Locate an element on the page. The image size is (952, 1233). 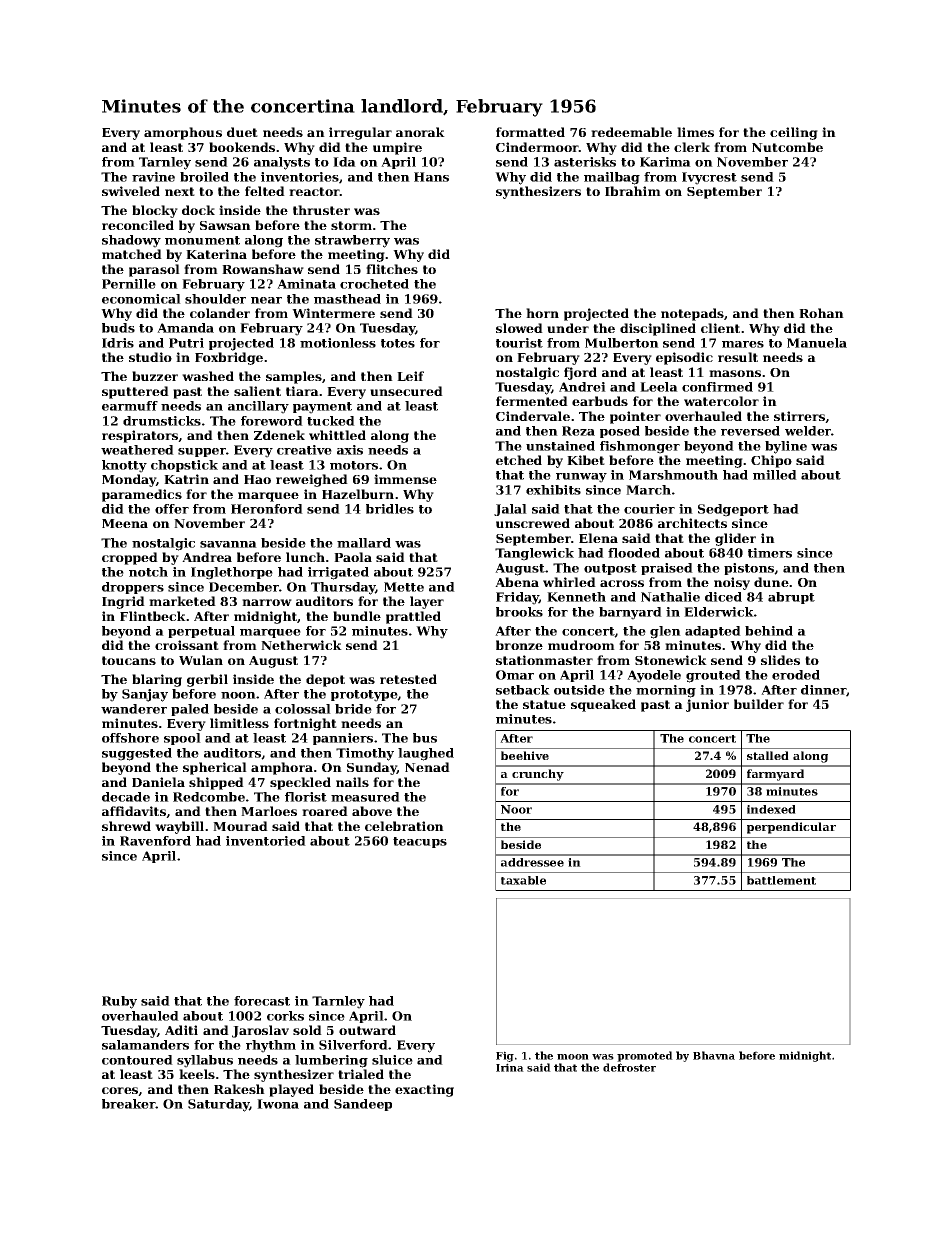
cropped is located at coordinates (130, 558).
